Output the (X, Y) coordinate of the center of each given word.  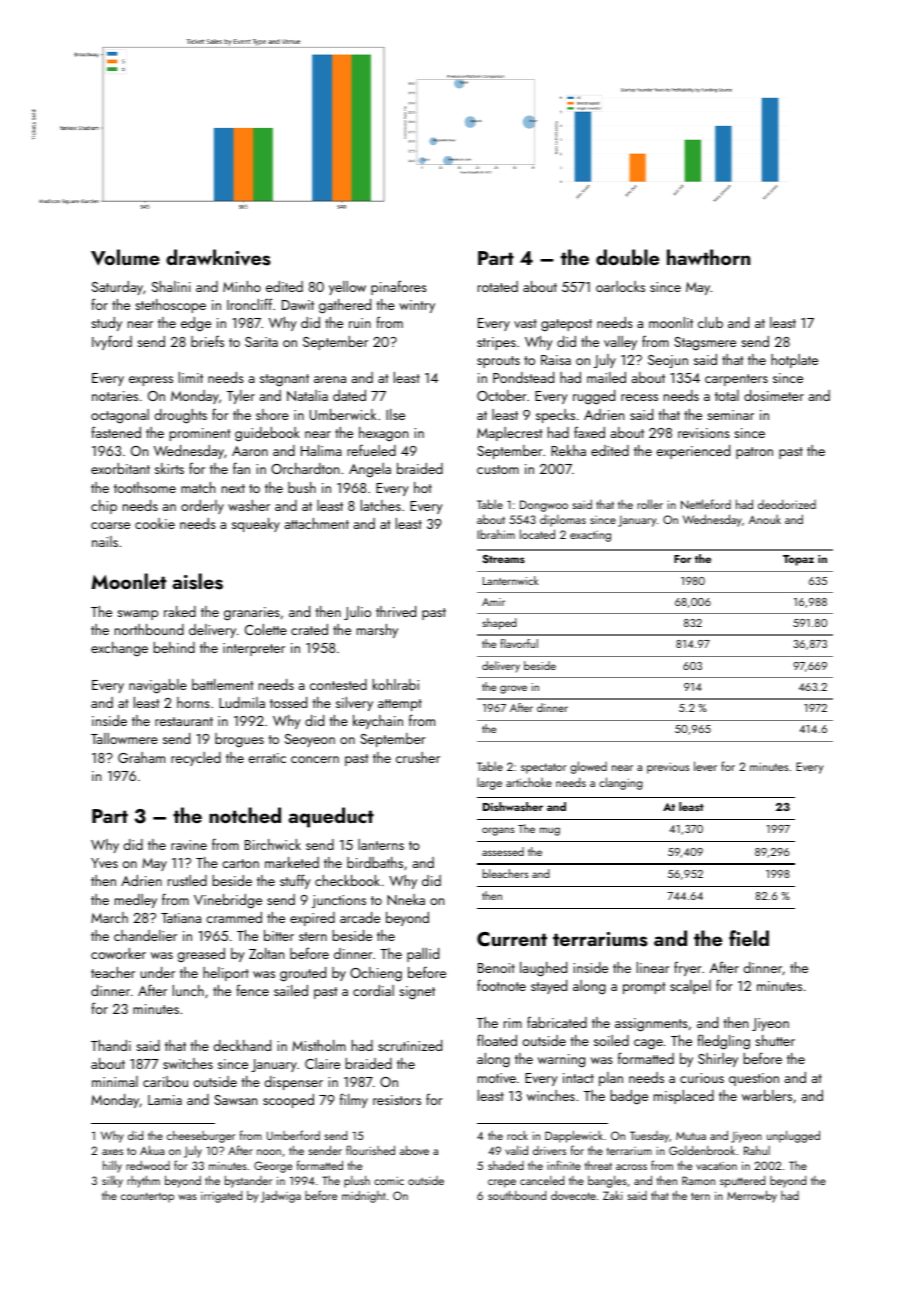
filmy (354, 1100)
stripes (496, 343)
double (627, 257)
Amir (493, 602)
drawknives (218, 257)
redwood (148, 1165)
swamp (137, 615)
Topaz (798, 560)
